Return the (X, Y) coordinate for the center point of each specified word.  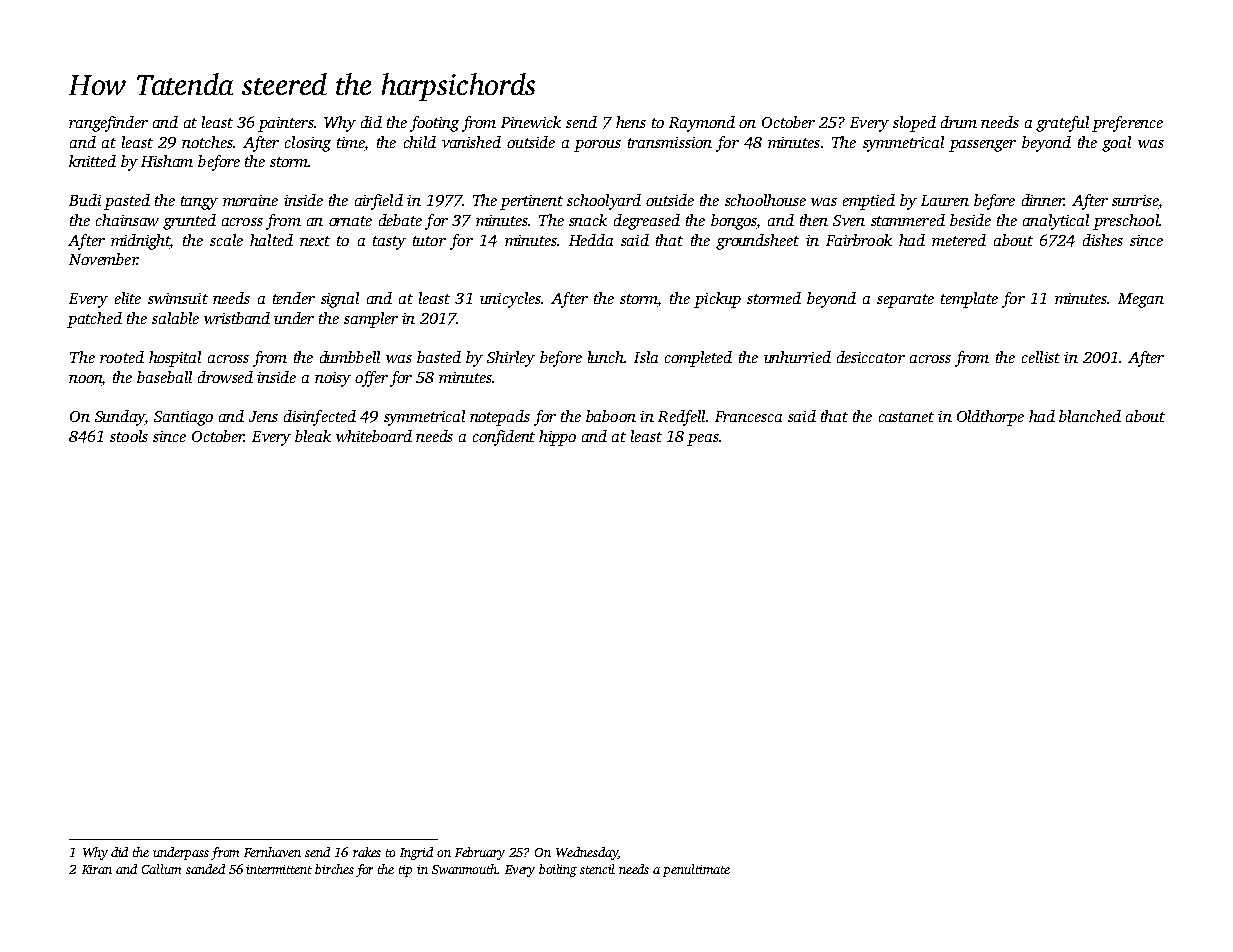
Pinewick (531, 122)
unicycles (510, 300)
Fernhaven (272, 852)
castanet (906, 417)
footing (434, 124)
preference (1127, 124)
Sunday (120, 418)
